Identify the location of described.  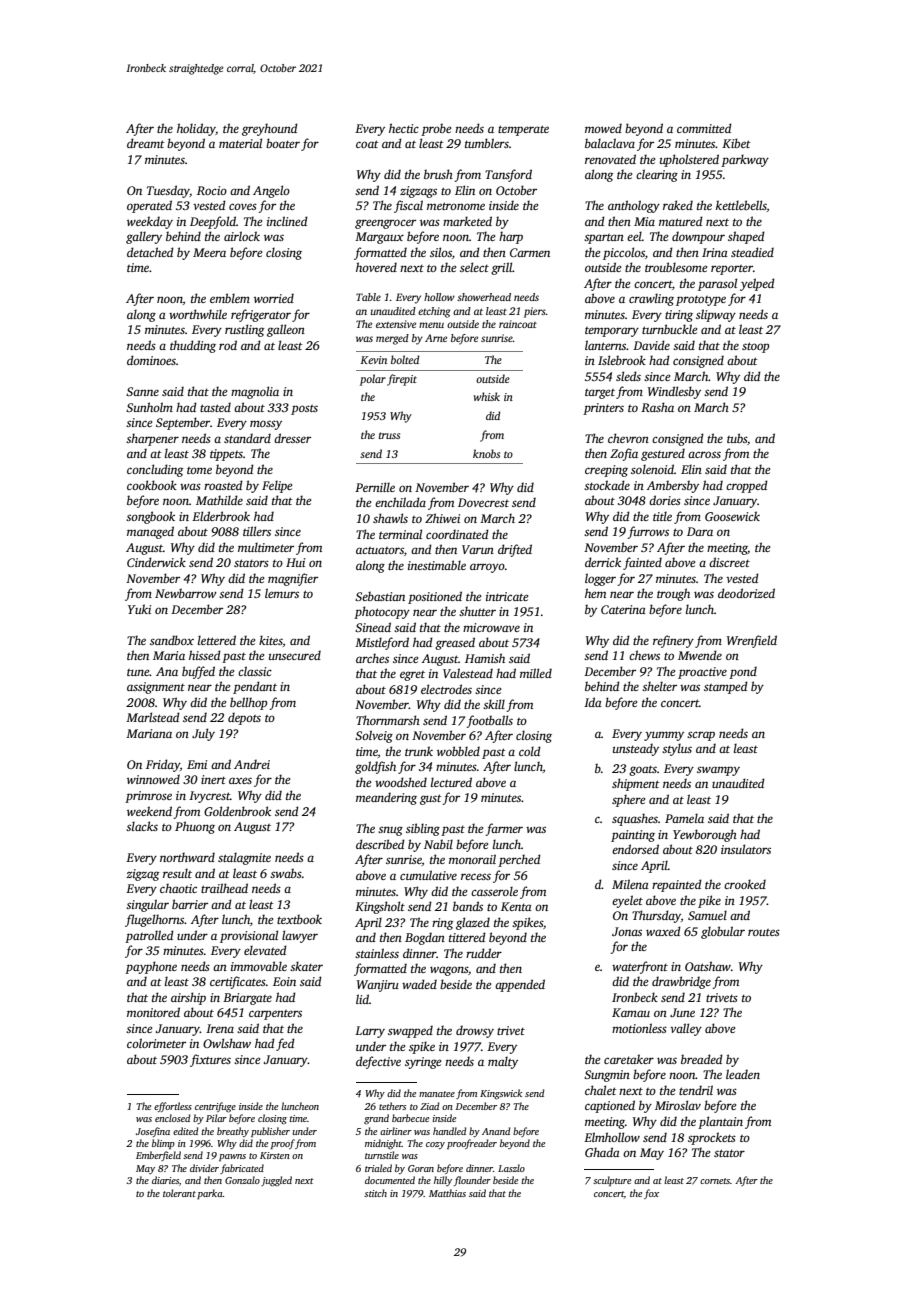
(380, 844).
